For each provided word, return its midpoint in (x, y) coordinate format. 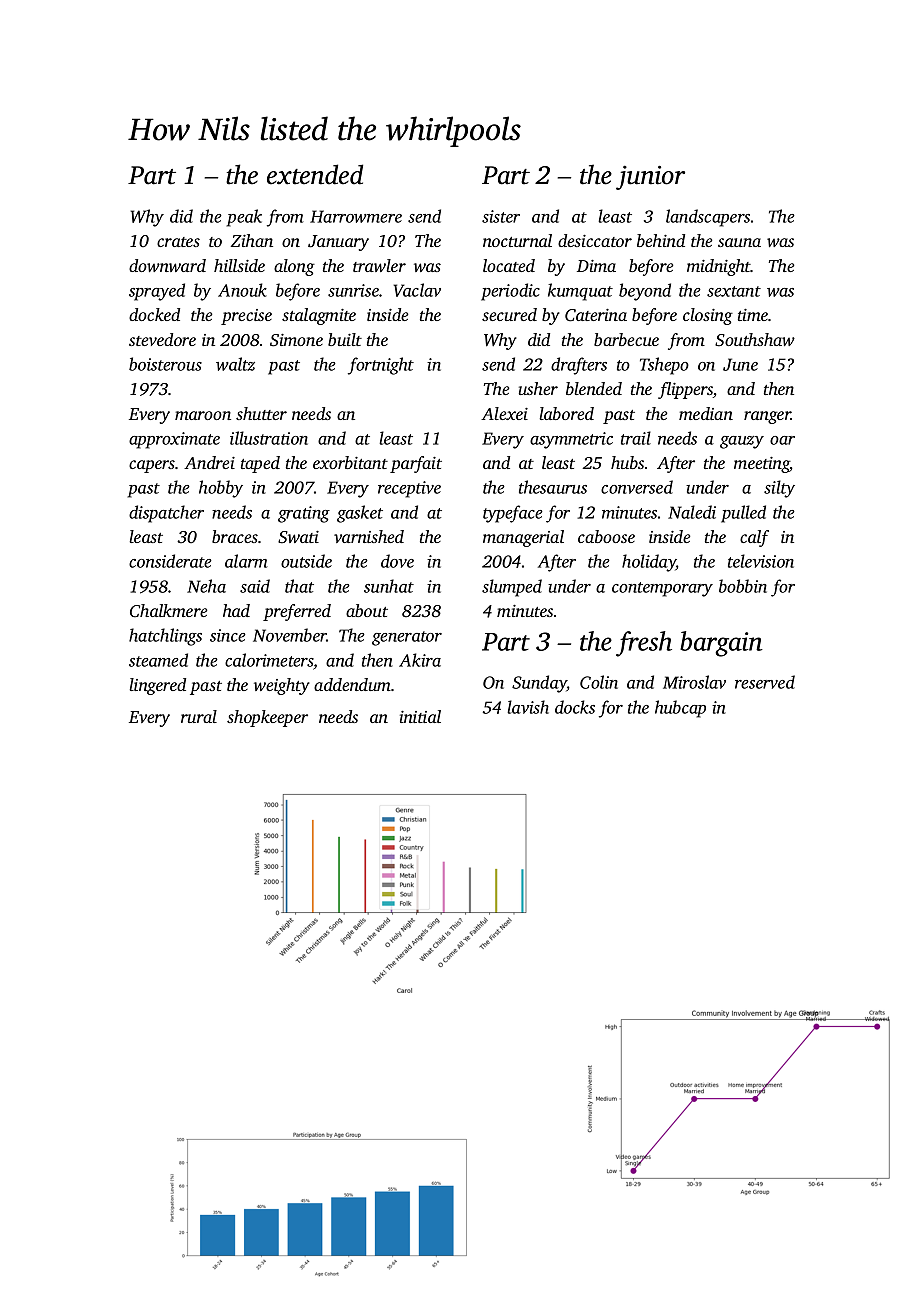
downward (167, 265)
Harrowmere (356, 216)
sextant (734, 291)
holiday (649, 563)
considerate (170, 561)
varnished (369, 536)
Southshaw (755, 340)
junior (650, 177)
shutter (261, 413)
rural (199, 716)
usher (538, 388)
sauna (739, 242)
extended (315, 174)
